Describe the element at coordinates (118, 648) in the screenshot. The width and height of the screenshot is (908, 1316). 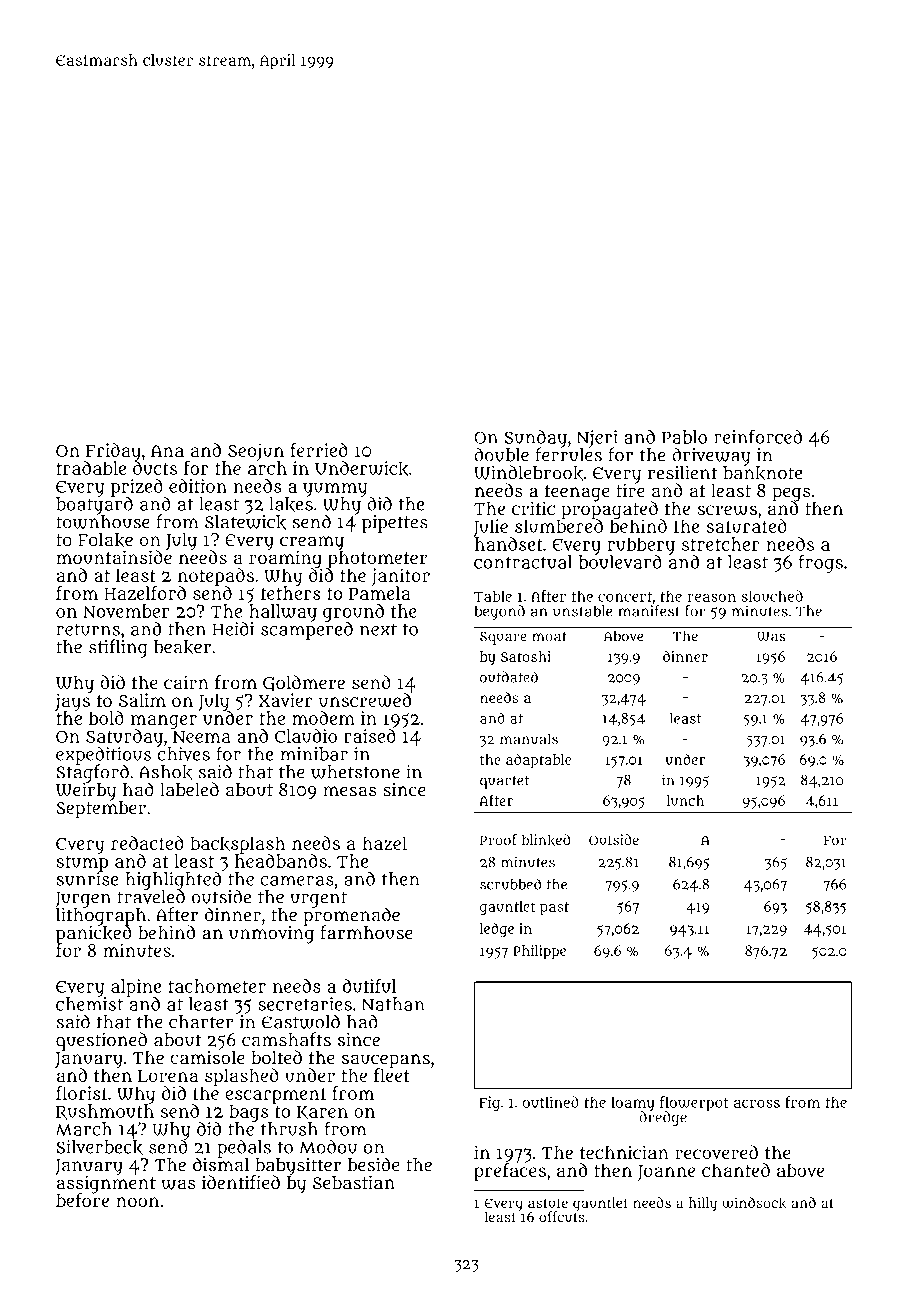
I see `stifling` at that location.
